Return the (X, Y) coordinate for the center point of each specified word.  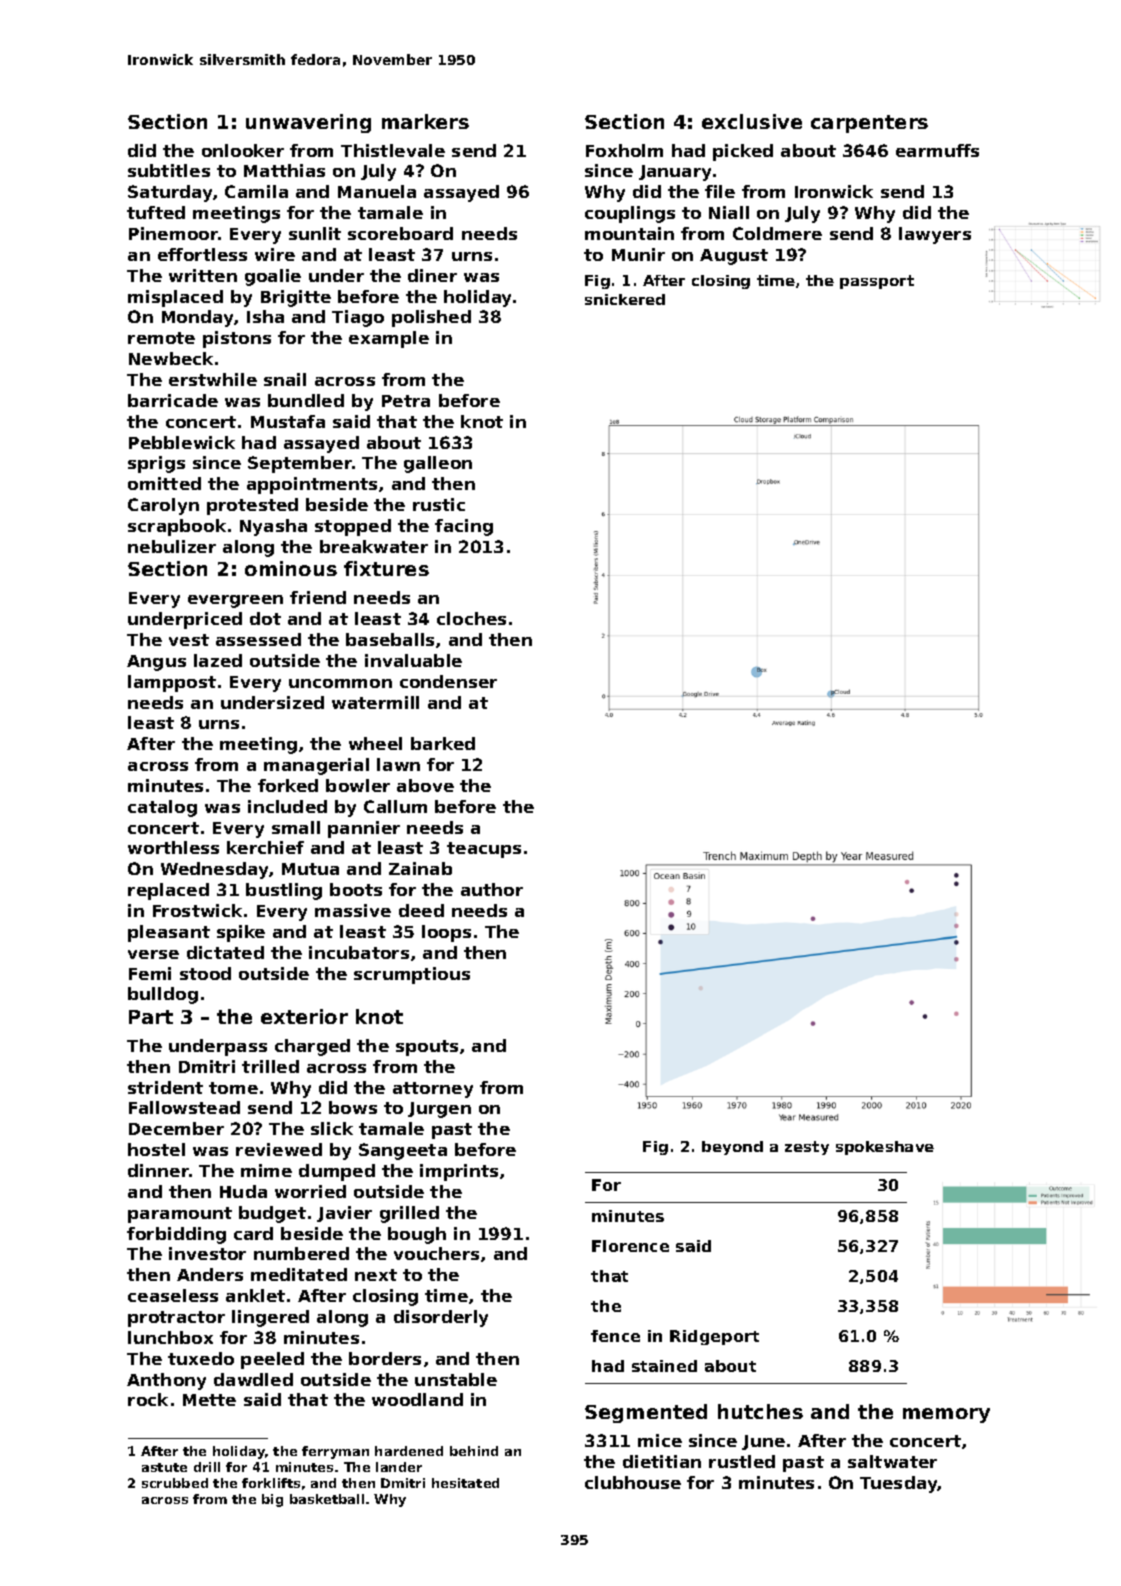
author (492, 889)
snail (285, 379)
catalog (162, 808)
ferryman (335, 1452)
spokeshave (885, 1148)
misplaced (175, 298)
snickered (625, 299)
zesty (807, 1148)
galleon (438, 464)
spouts (427, 1048)
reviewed (279, 1149)
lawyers (935, 235)
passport (877, 282)
